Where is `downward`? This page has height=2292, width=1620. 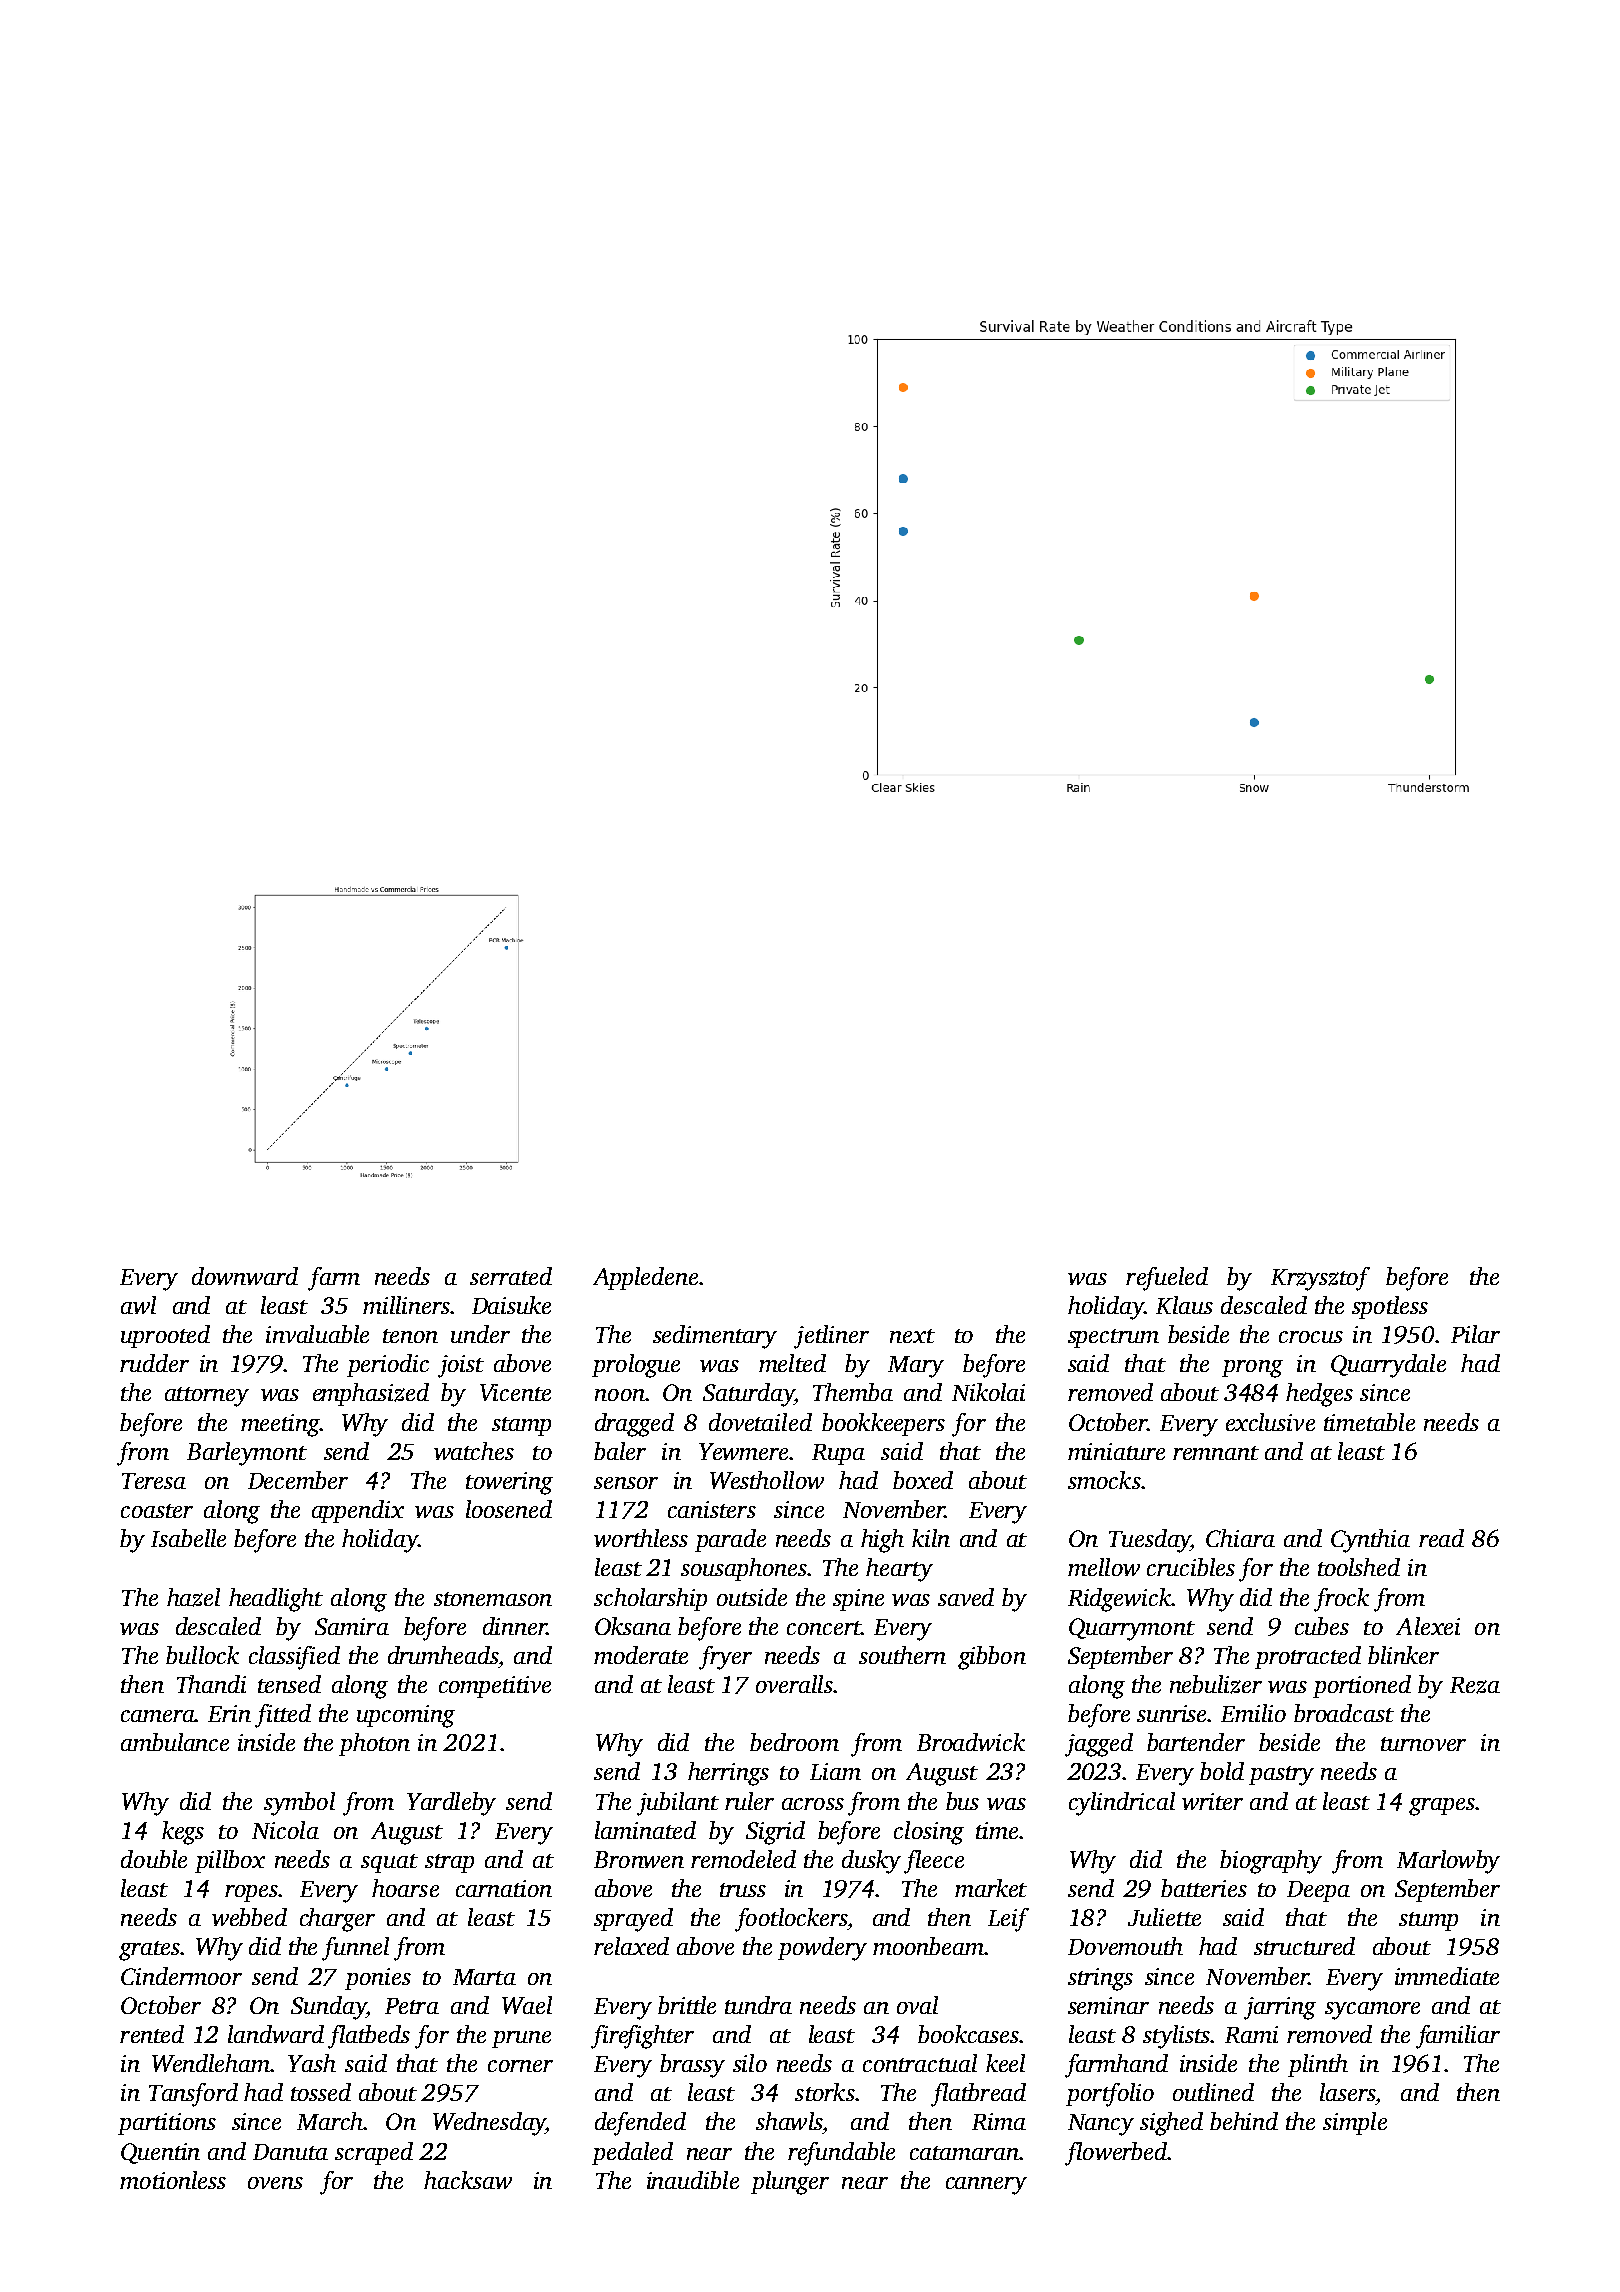 downward is located at coordinates (245, 1276).
